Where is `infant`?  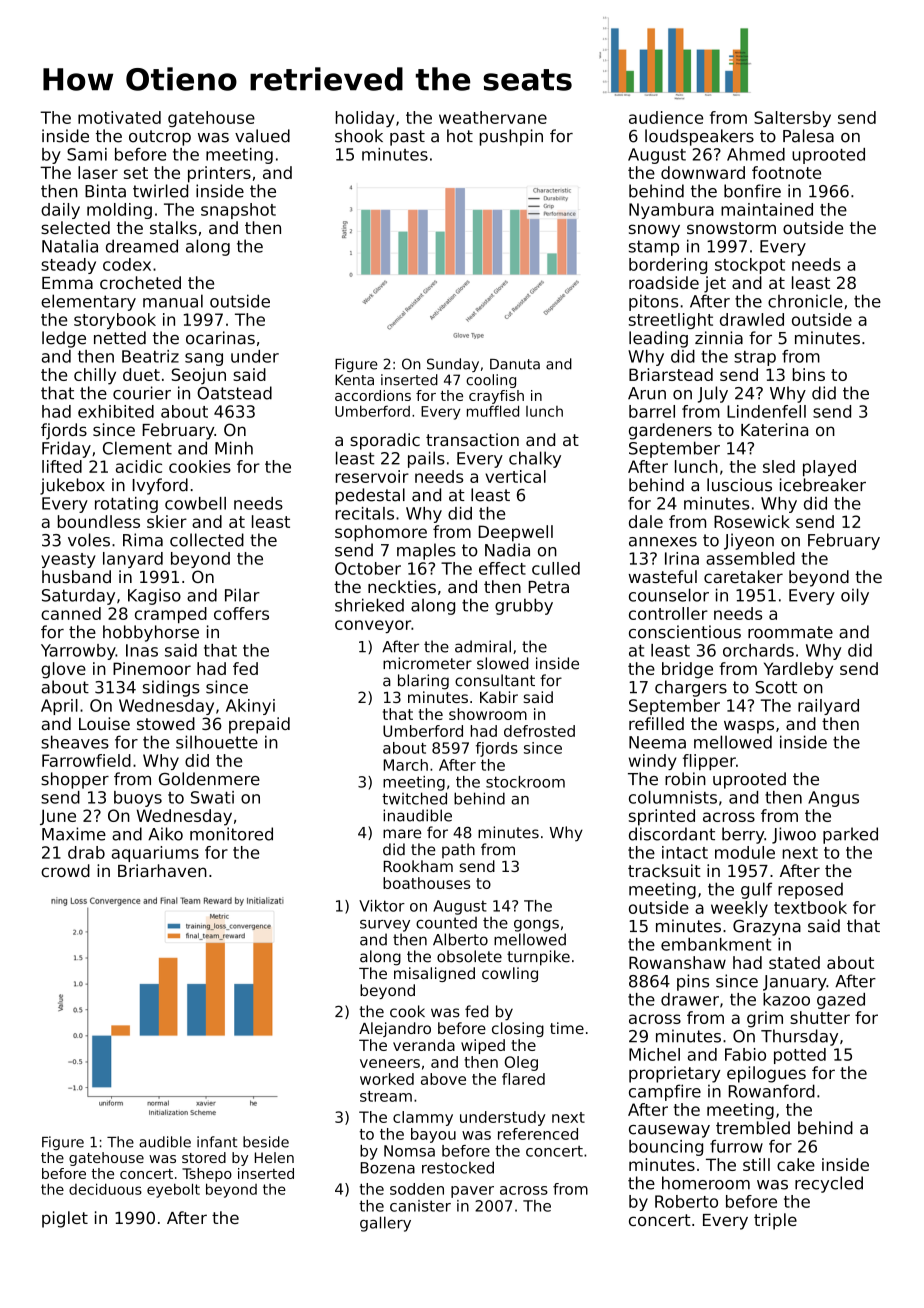 infant is located at coordinates (217, 1142).
